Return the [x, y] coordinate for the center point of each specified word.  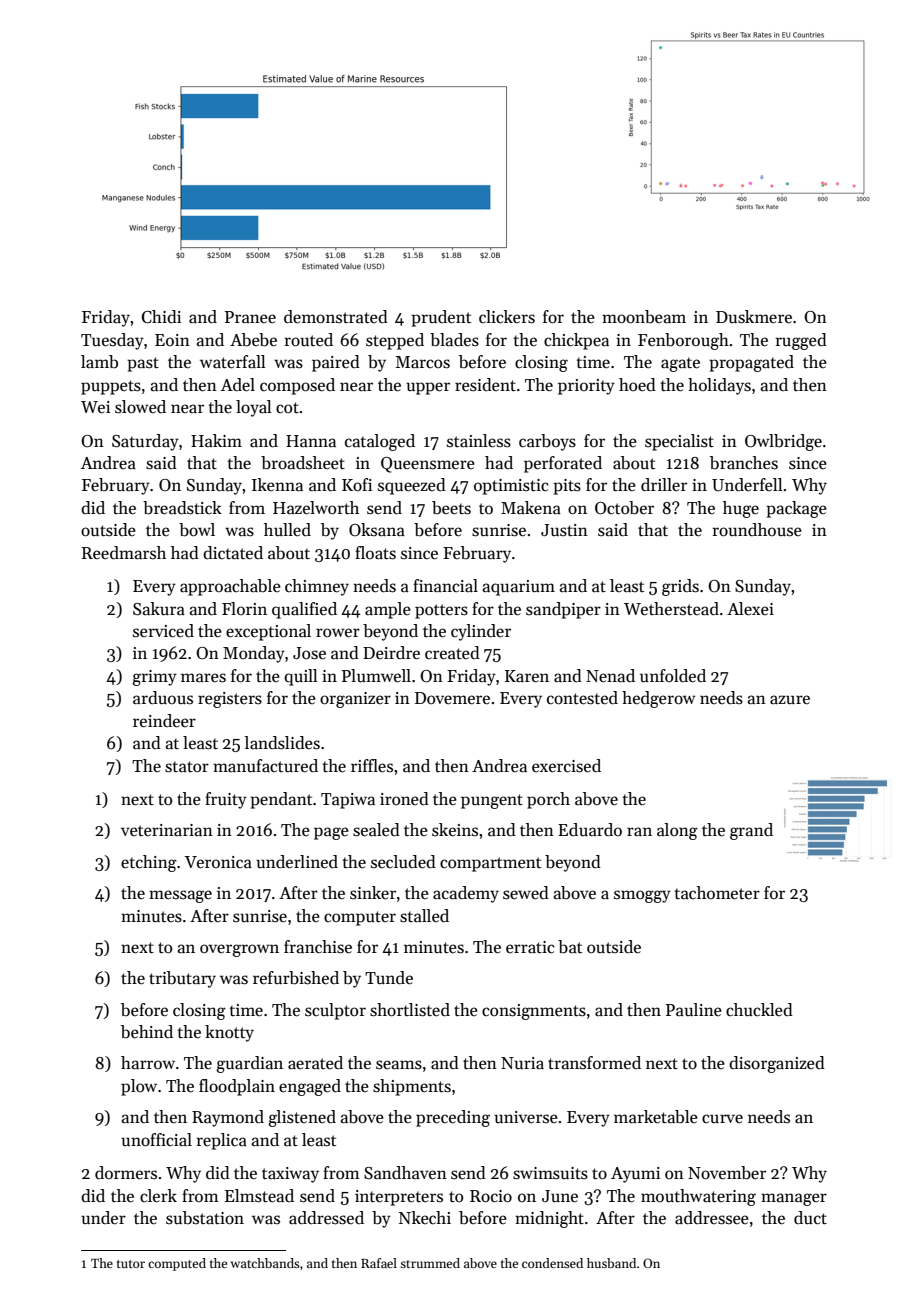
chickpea [576, 341]
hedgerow [659, 699]
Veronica [218, 862]
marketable [656, 1117]
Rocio [491, 1196]
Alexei [750, 609]
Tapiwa [348, 801]
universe [526, 1117]
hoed [637, 385]
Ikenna [277, 485]
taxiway [290, 1175]
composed [297, 386]
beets [451, 508]
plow [139, 1087]
